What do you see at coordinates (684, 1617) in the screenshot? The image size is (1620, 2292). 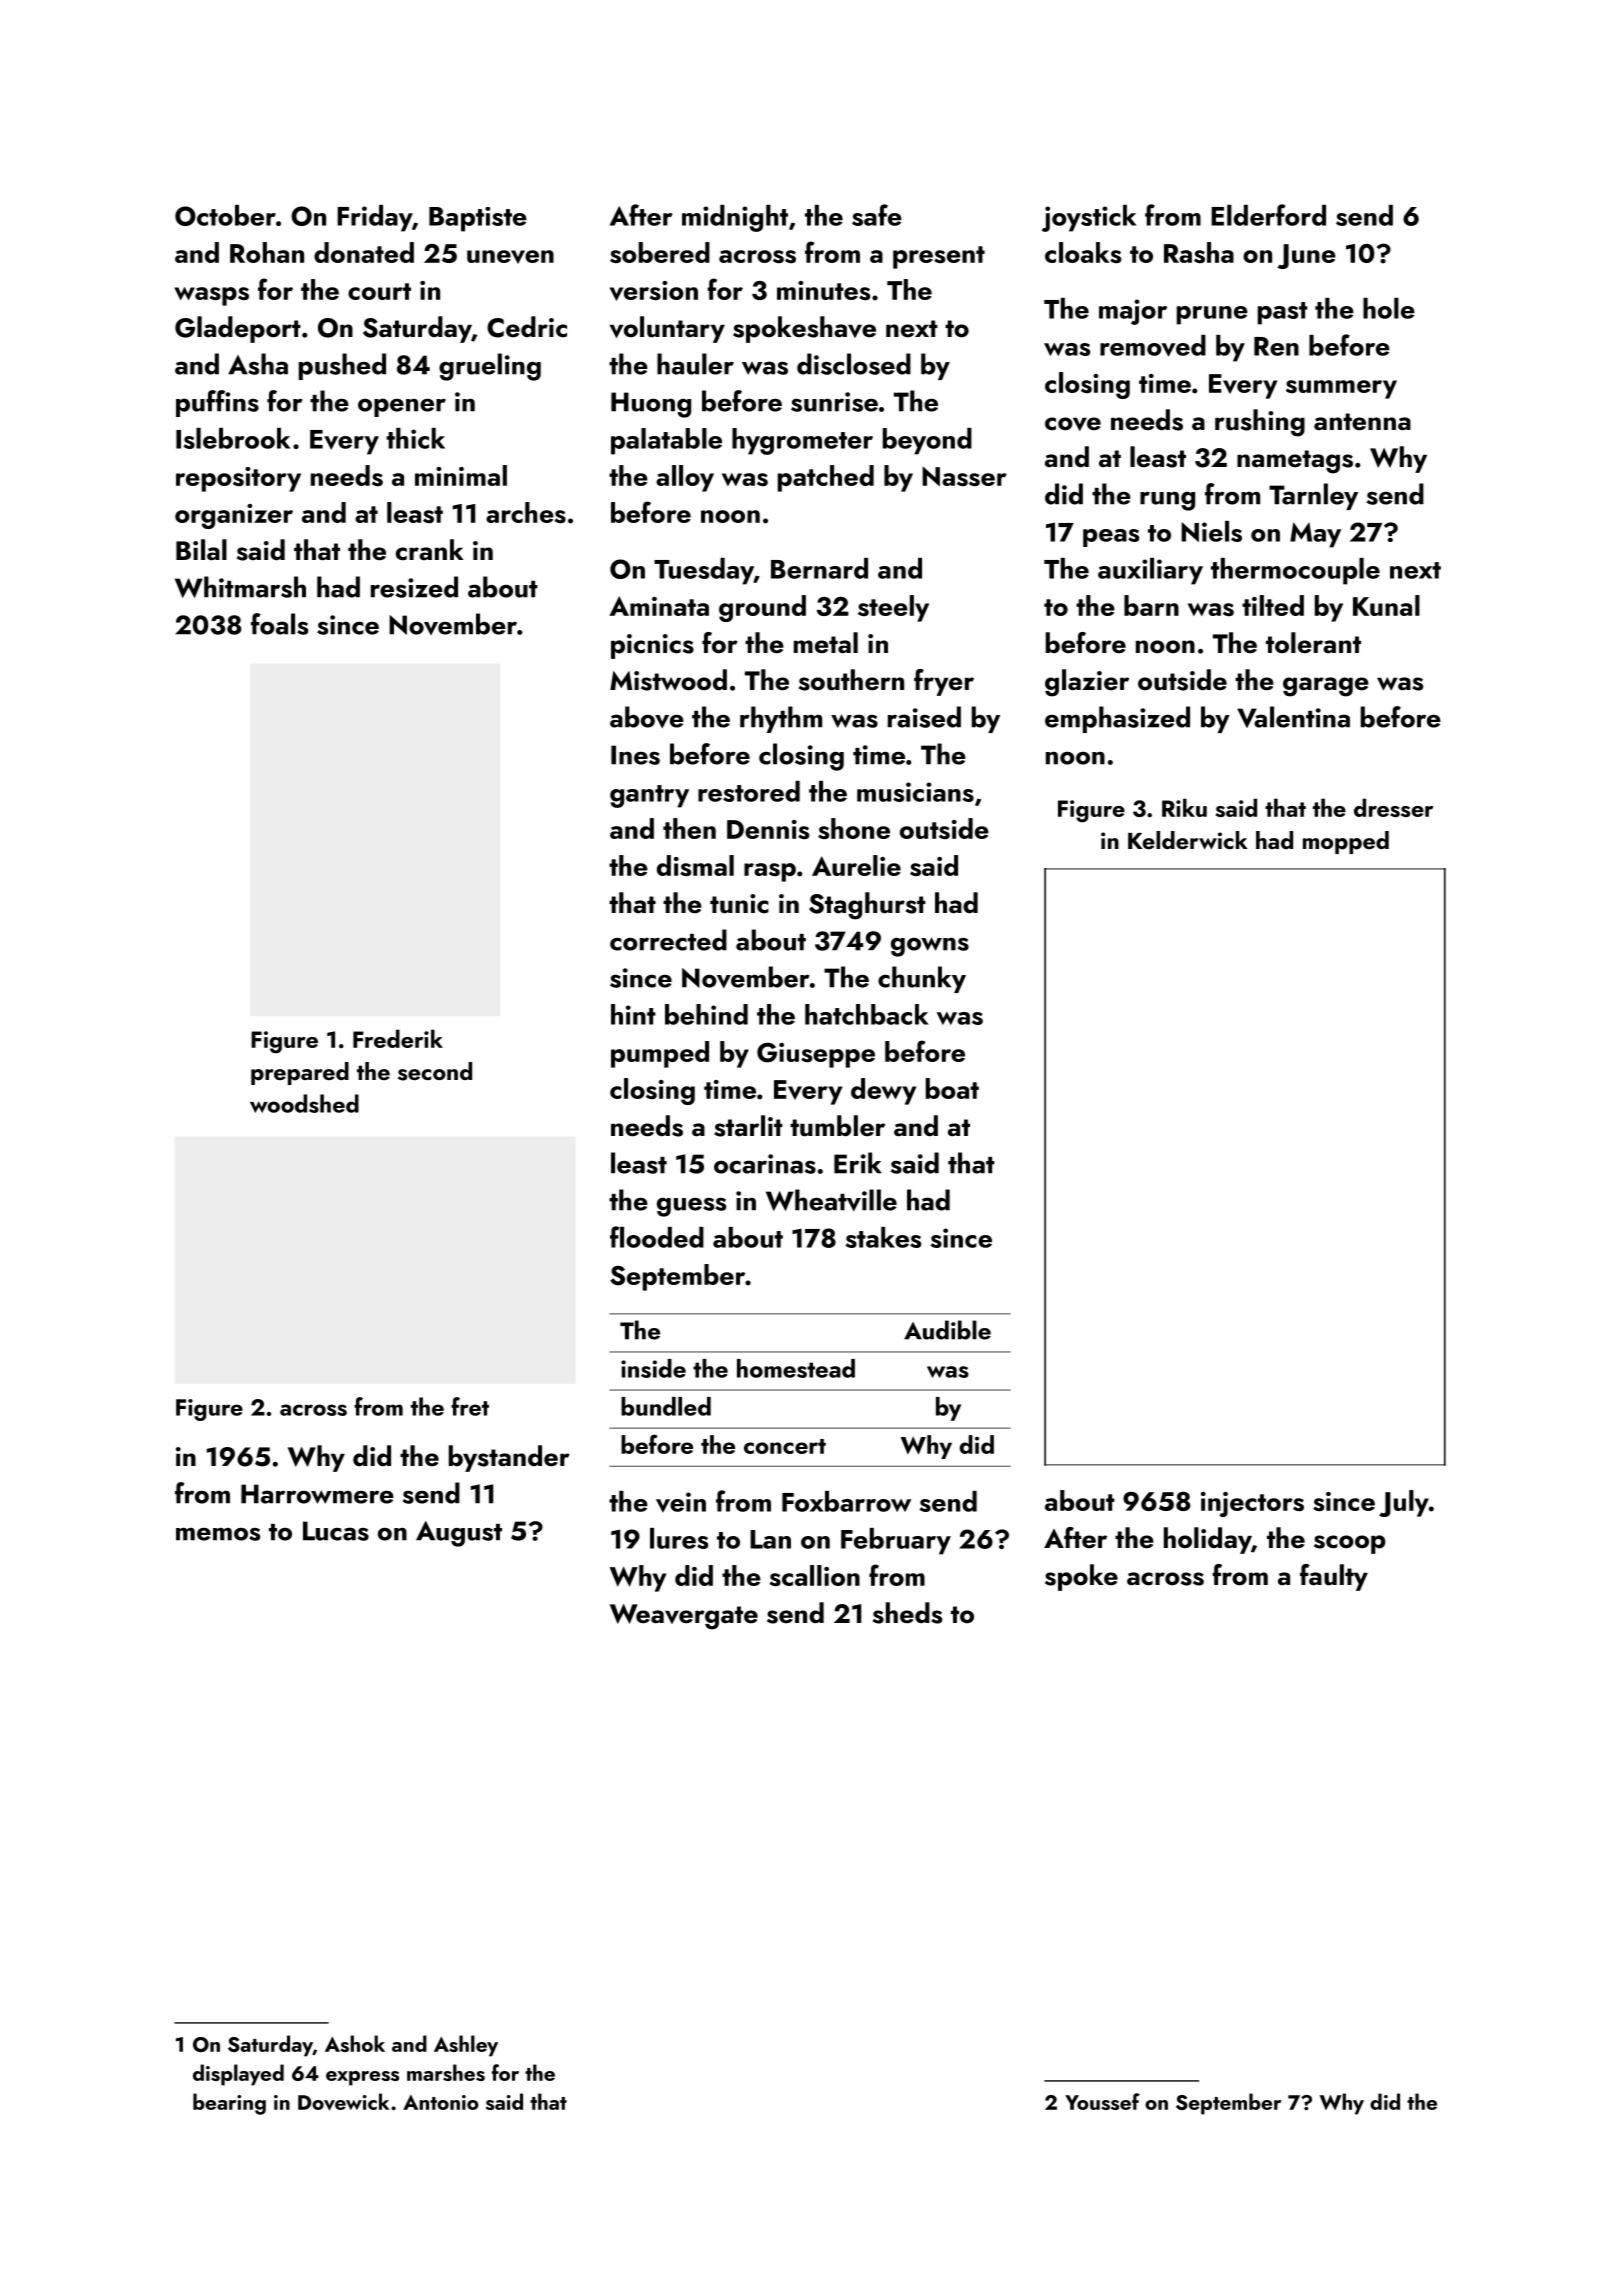 I see `Weavergate` at bounding box center [684, 1617].
